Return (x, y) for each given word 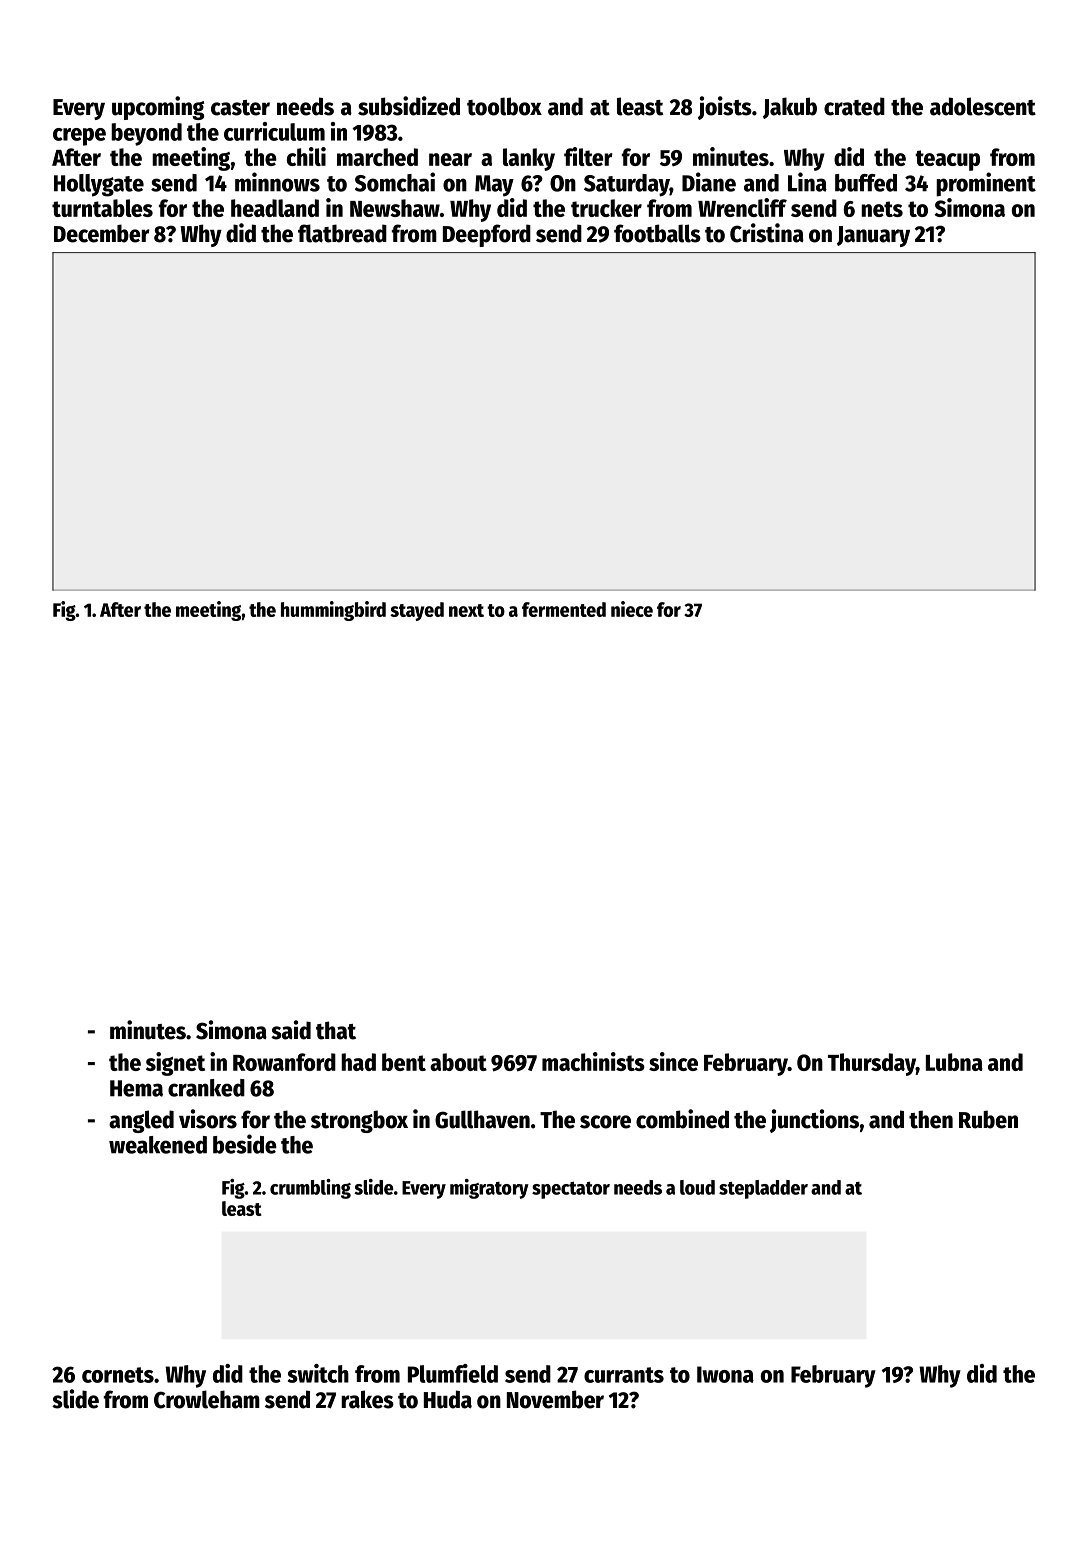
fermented (564, 609)
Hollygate (99, 185)
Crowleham (207, 1399)
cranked (206, 1088)
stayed (417, 611)
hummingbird (333, 611)
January (873, 236)
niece (632, 609)
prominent (986, 184)
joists (725, 108)
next (466, 610)
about (458, 1062)
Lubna (954, 1062)
